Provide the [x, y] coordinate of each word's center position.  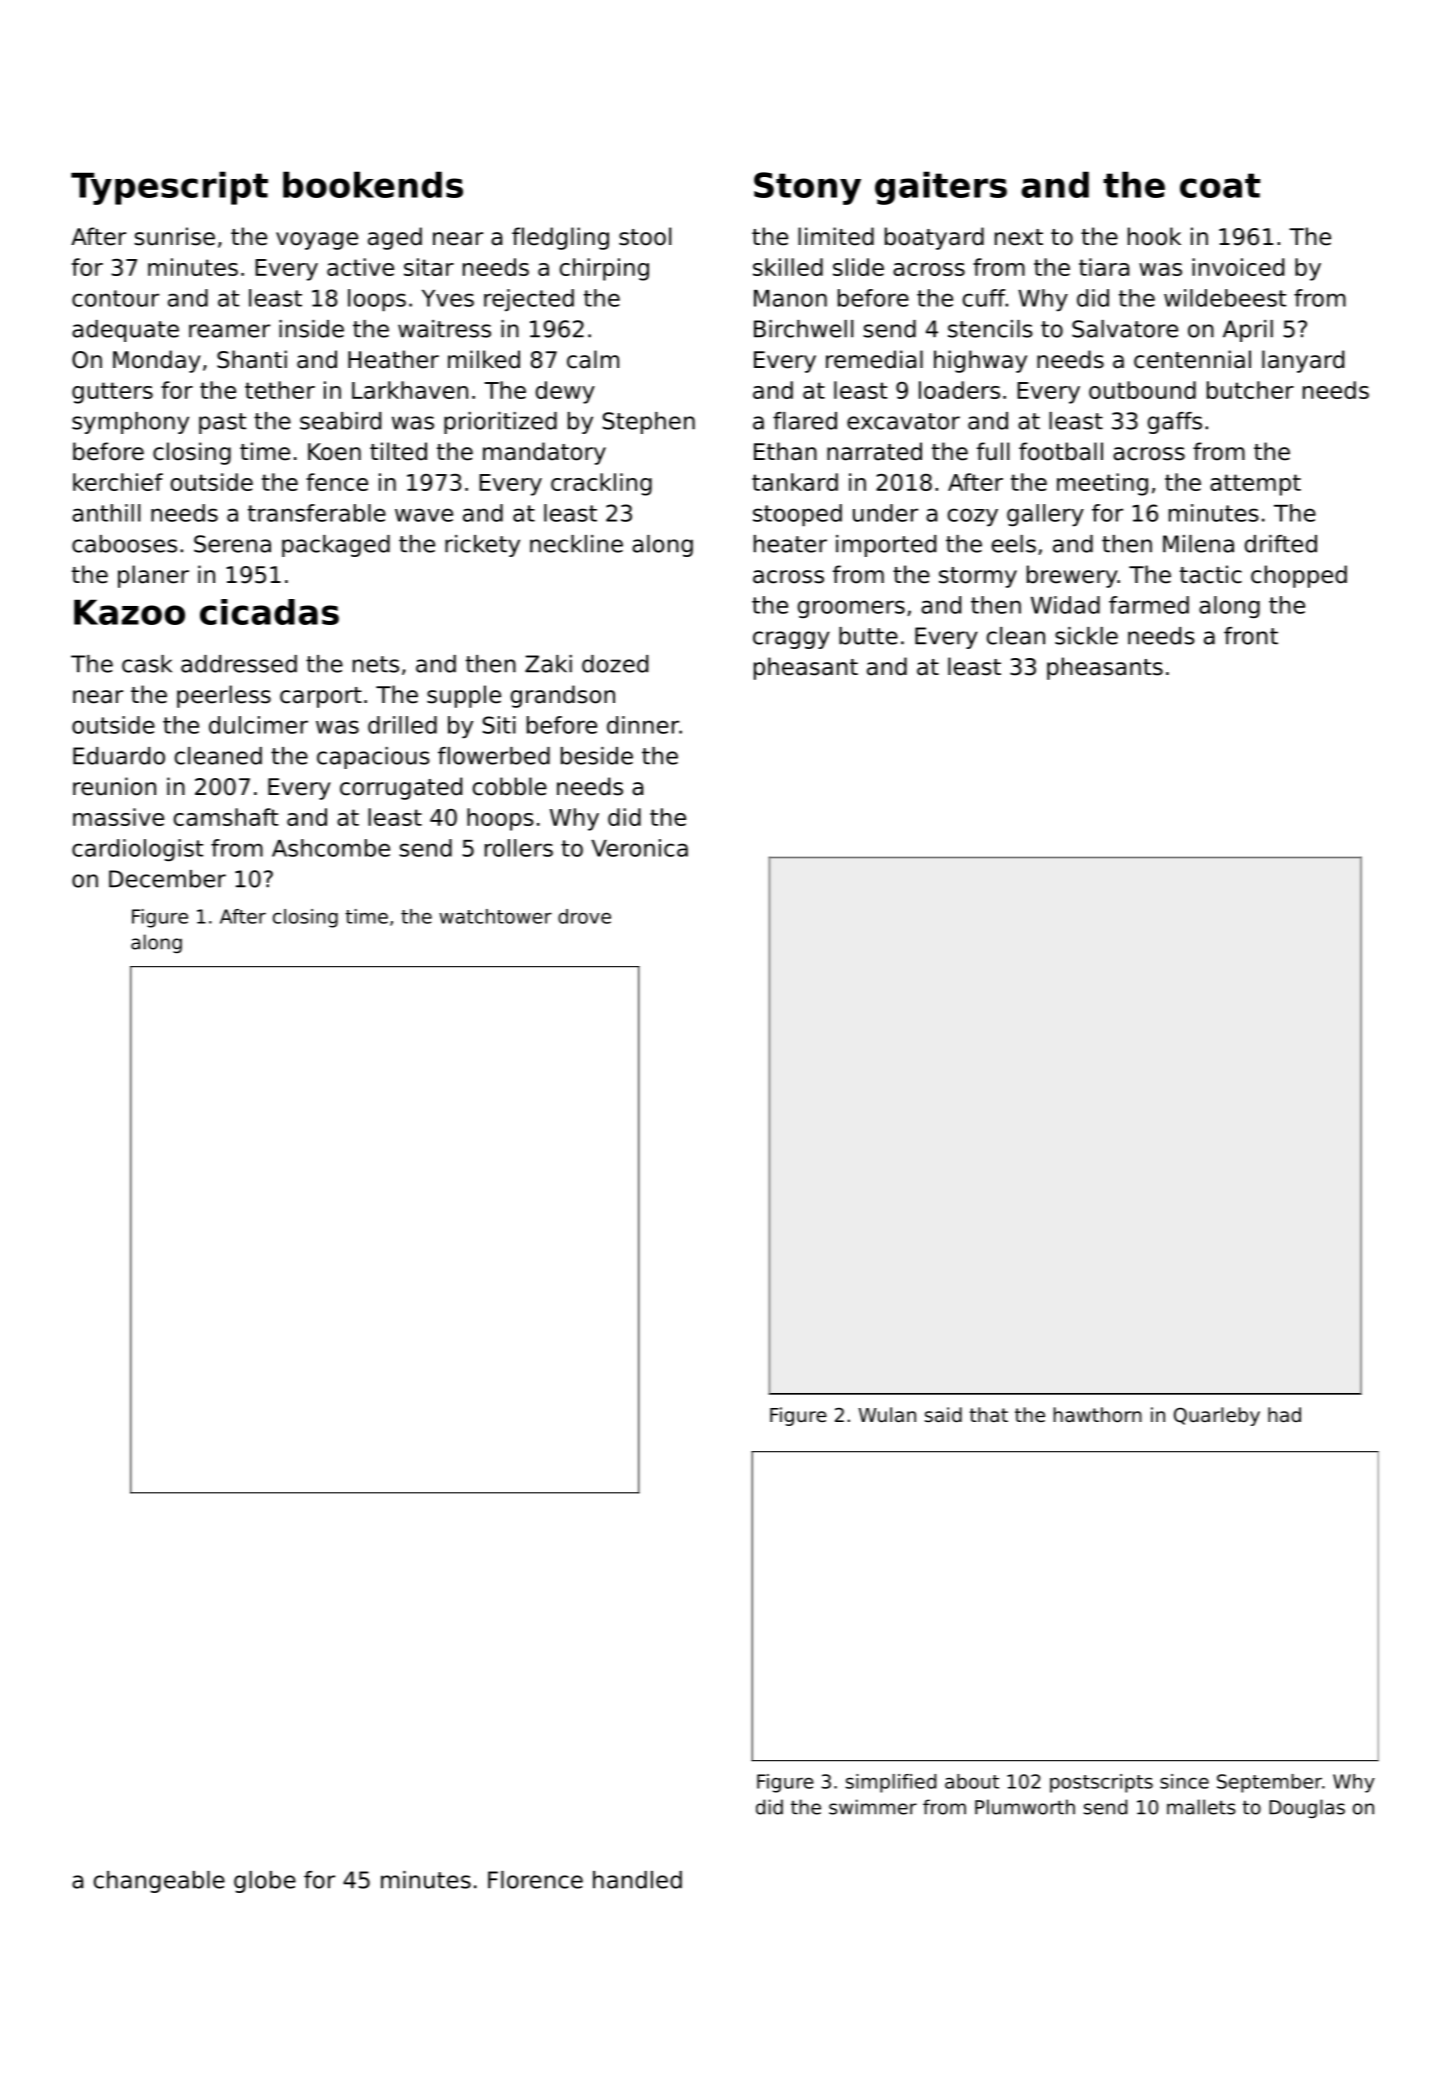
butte [868, 636]
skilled [788, 267]
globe [265, 1882]
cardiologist [137, 850]
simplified [891, 1783]
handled [637, 1880]
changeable [159, 1882]
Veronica [639, 848]
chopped [1299, 576]
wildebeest [1225, 298]
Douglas [1307, 1808]
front [1251, 636]
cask [147, 664]
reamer [229, 331]
